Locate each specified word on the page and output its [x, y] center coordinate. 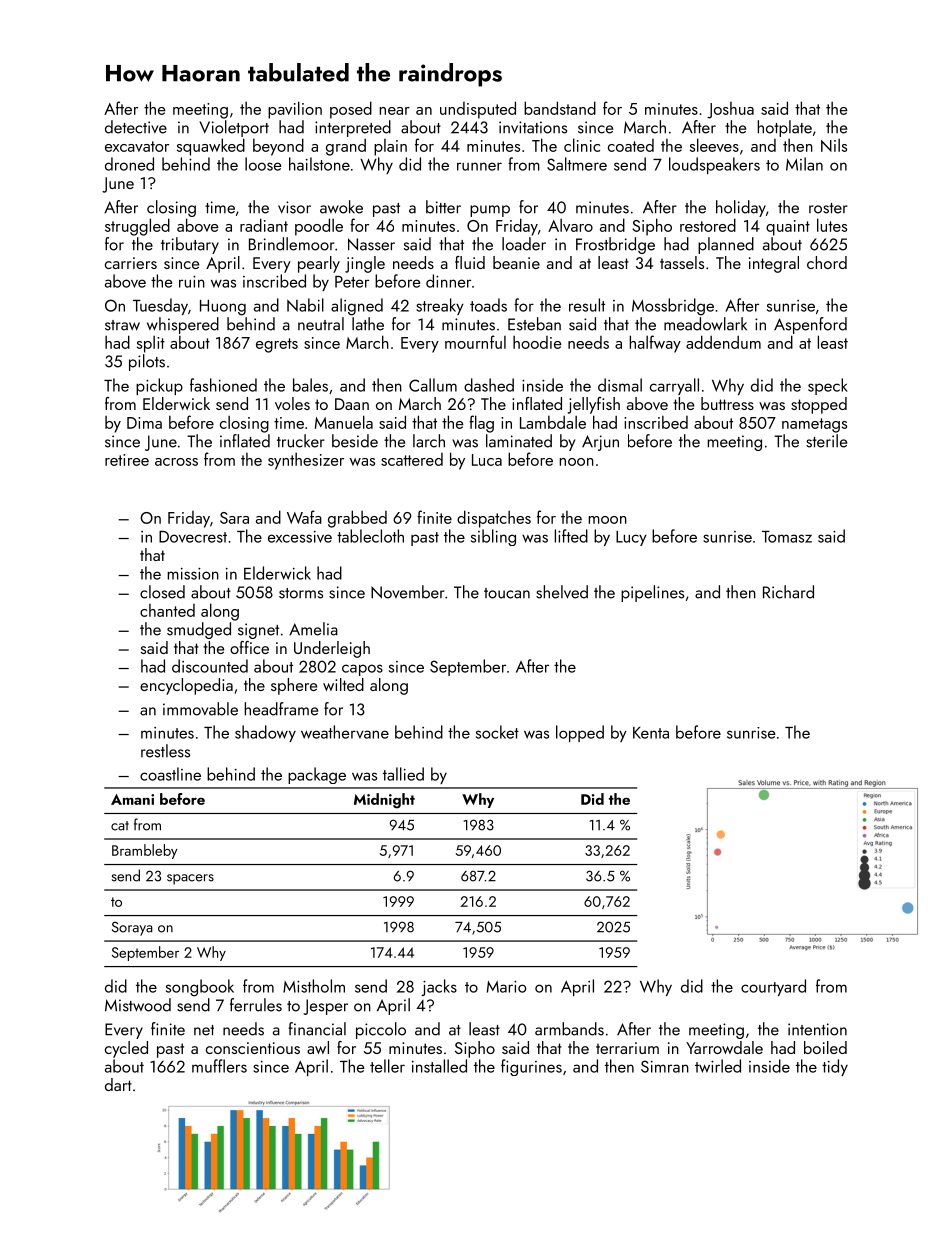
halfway [655, 344]
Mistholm [314, 986]
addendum [723, 342]
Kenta [651, 733]
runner [479, 166]
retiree [127, 460]
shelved [562, 592]
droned [129, 164]
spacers [190, 879]
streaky [440, 306]
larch [429, 441]
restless [165, 751]
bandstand [560, 108]
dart [118, 1084]
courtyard [773, 987]
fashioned [223, 385]
